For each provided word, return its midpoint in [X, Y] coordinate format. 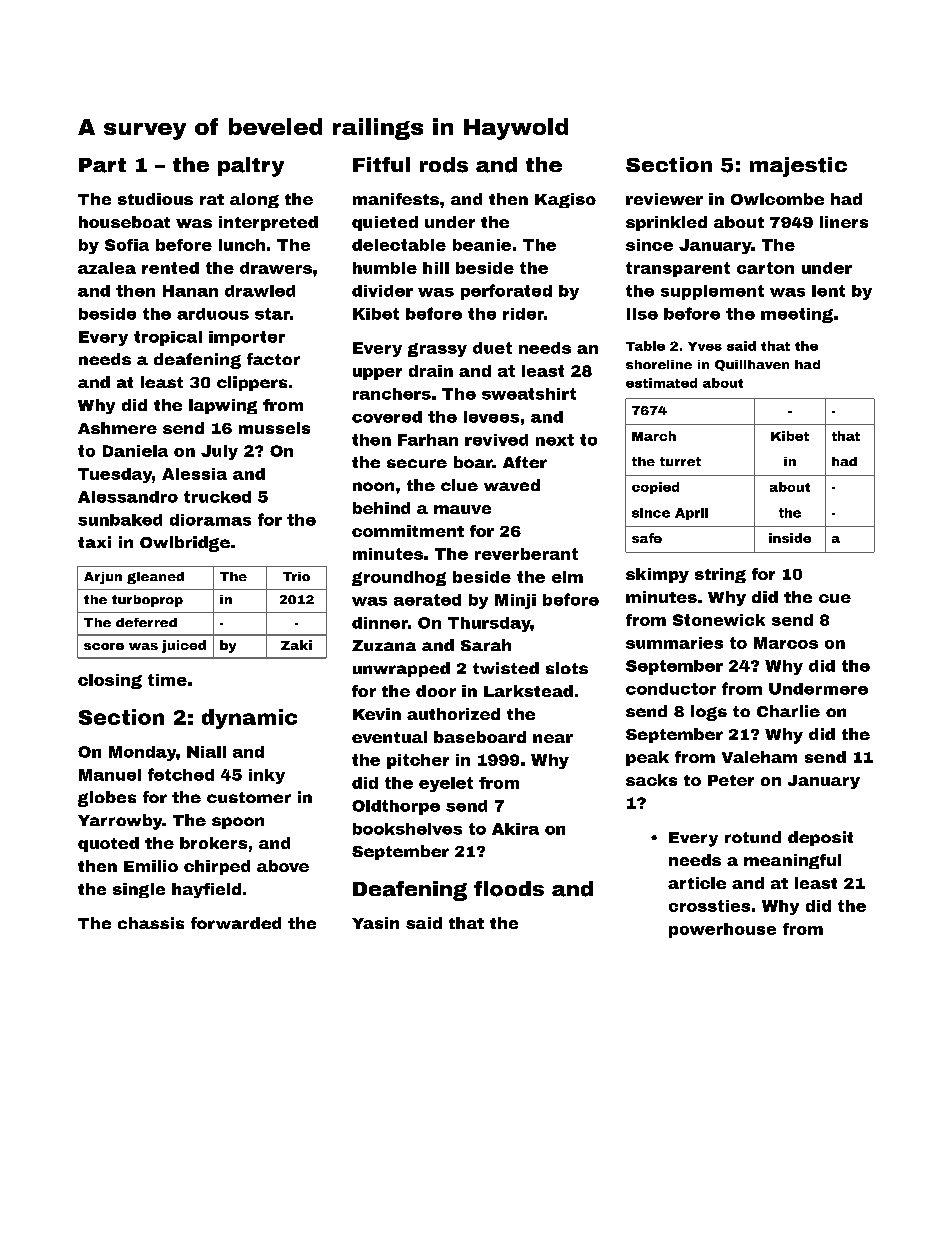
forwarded [236, 923]
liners [844, 222]
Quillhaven [752, 365]
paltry [251, 167]
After [525, 462]
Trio [296, 576]
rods [444, 165]
